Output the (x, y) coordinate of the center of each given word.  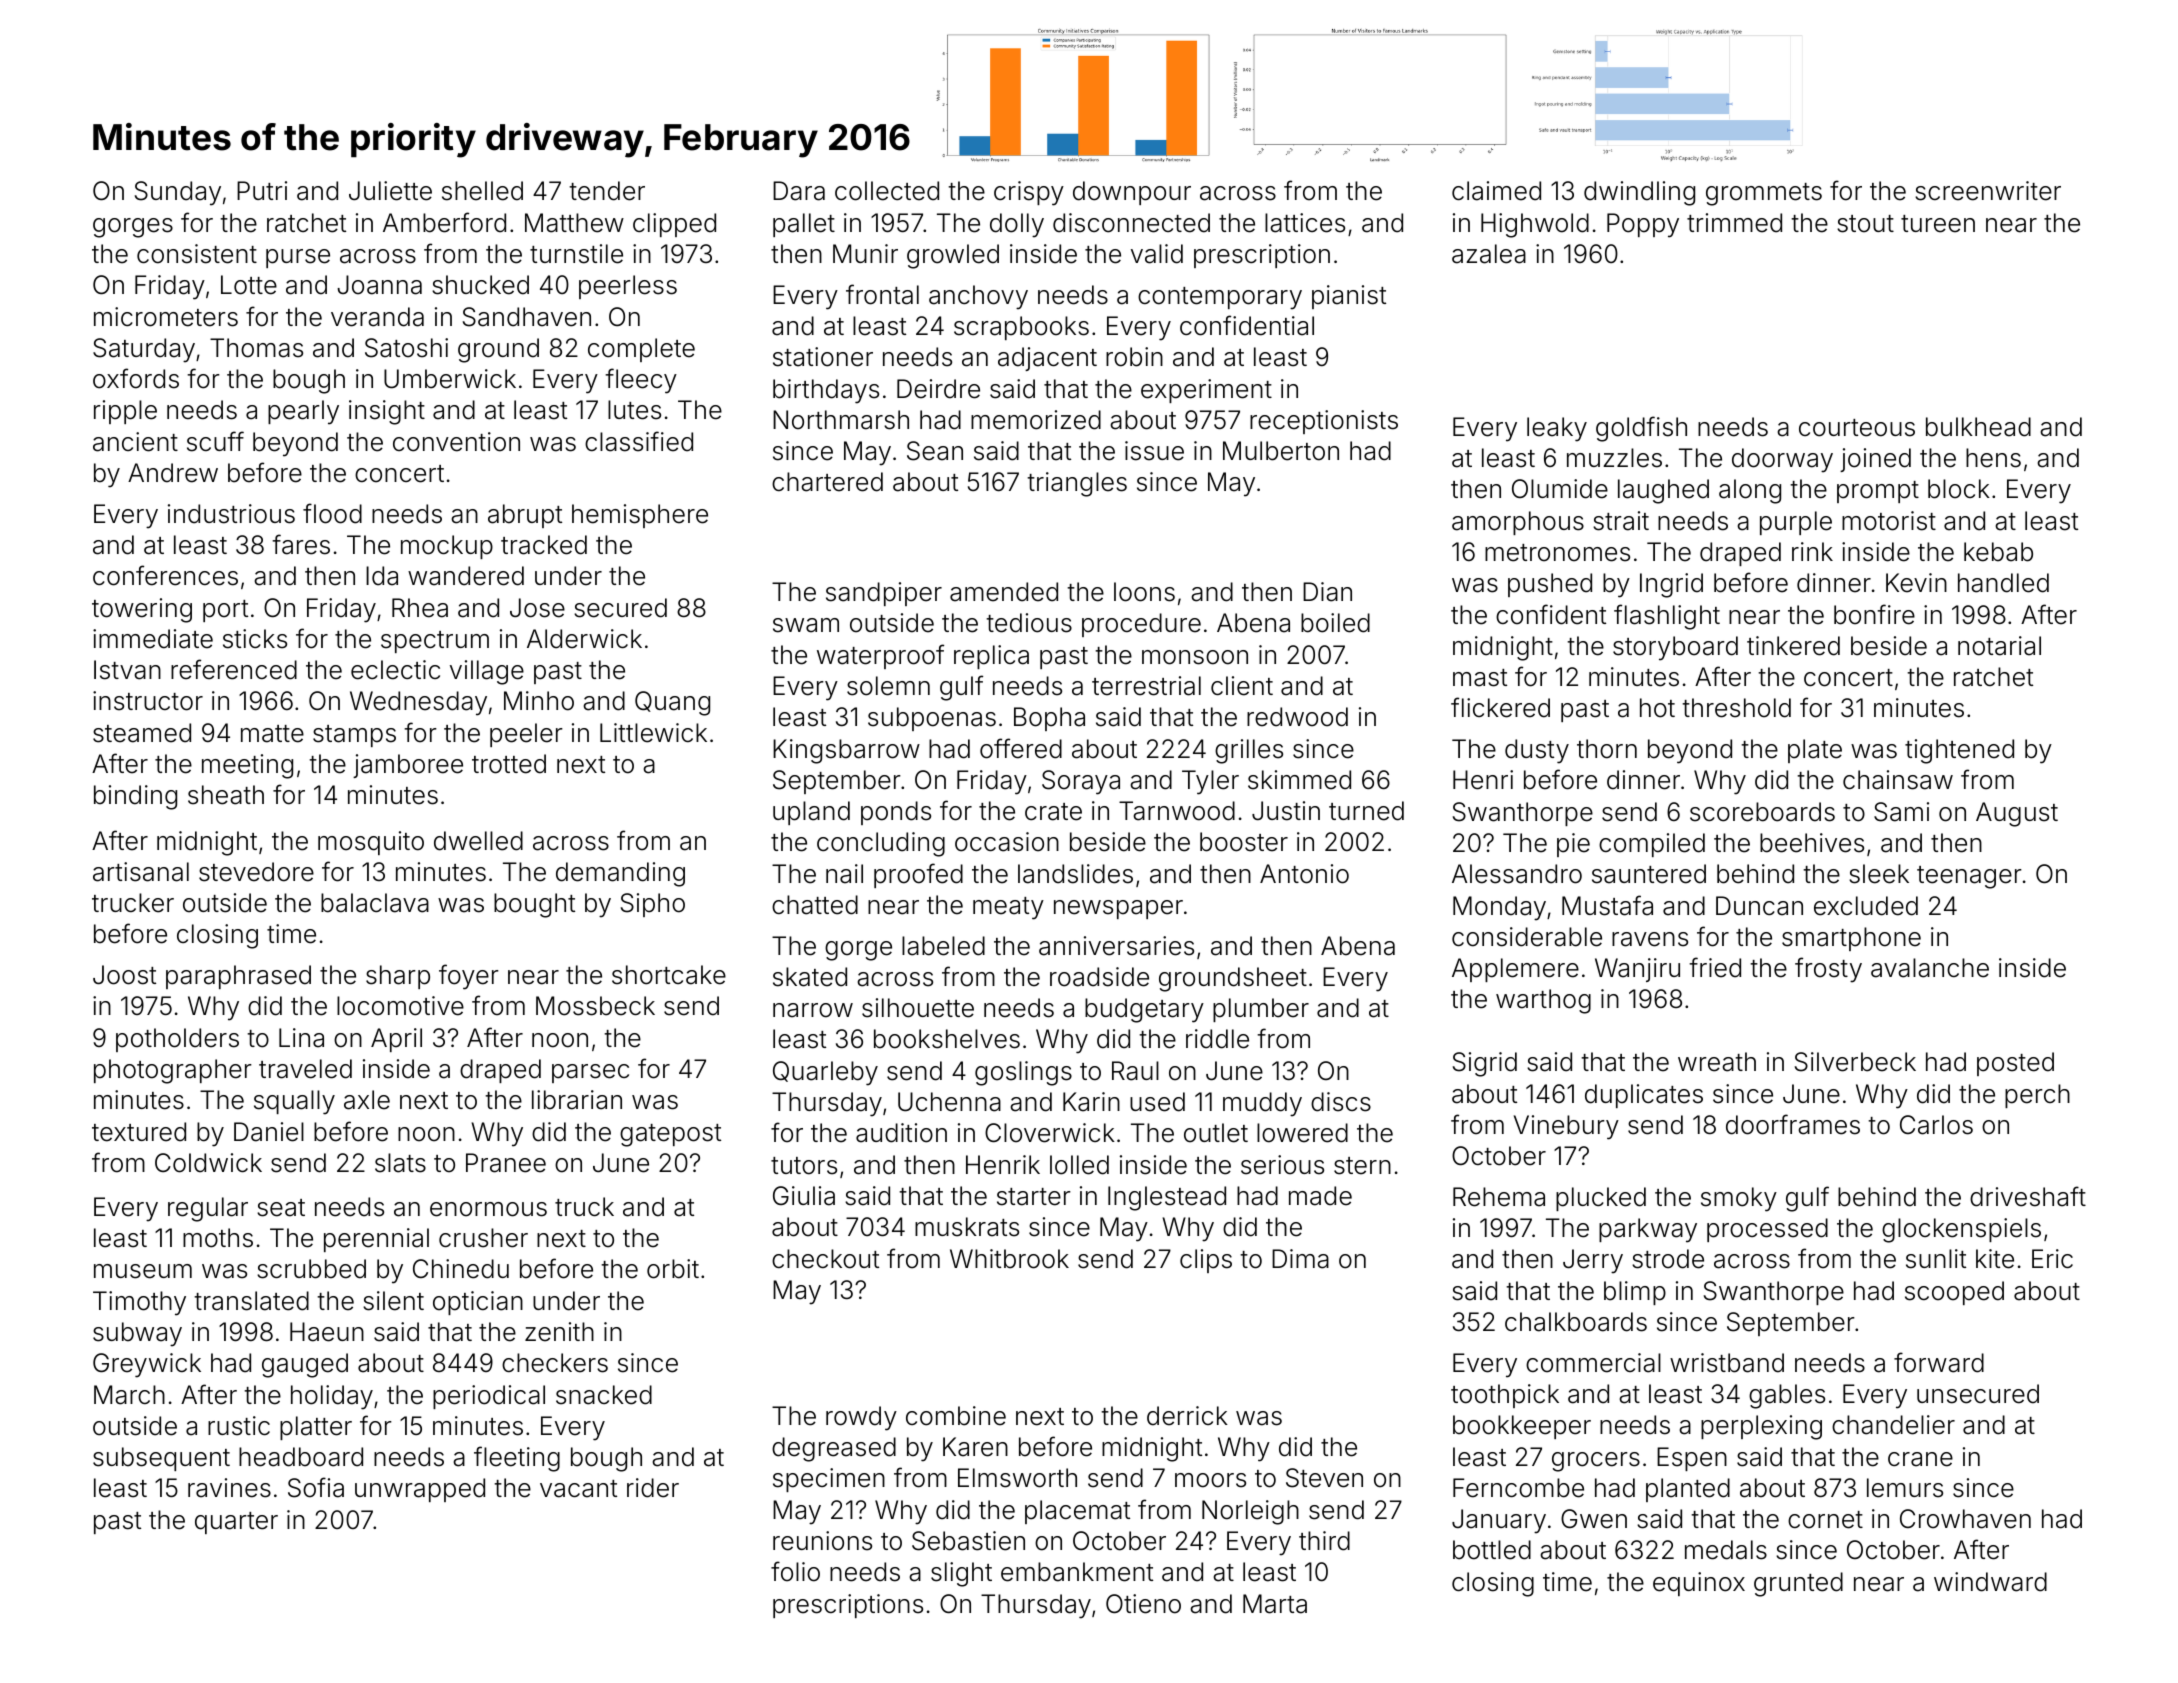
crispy (1029, 193)
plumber (1261, 1010)
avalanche (1930, 968)
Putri (262, 190)
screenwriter (1988, 191)
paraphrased (238, 977)
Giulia (804, 1196)
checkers (555, 1363)
